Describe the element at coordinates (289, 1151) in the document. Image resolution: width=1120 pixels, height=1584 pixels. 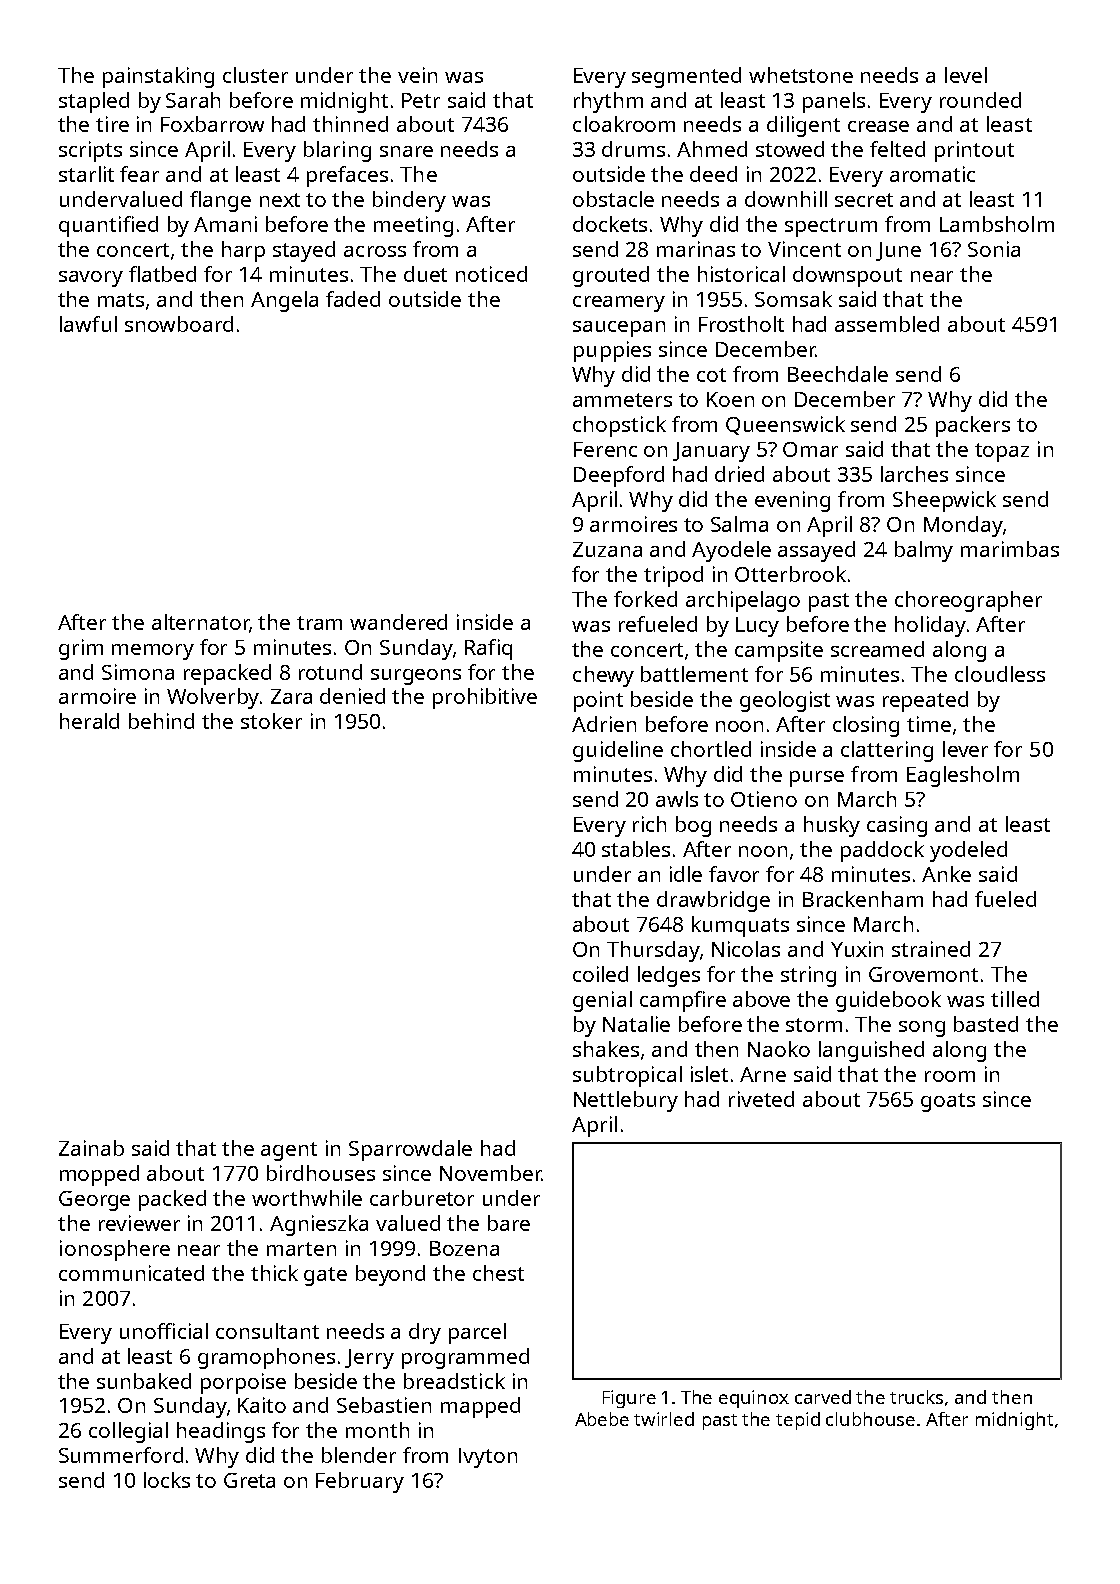
I see `agent` at that location.
